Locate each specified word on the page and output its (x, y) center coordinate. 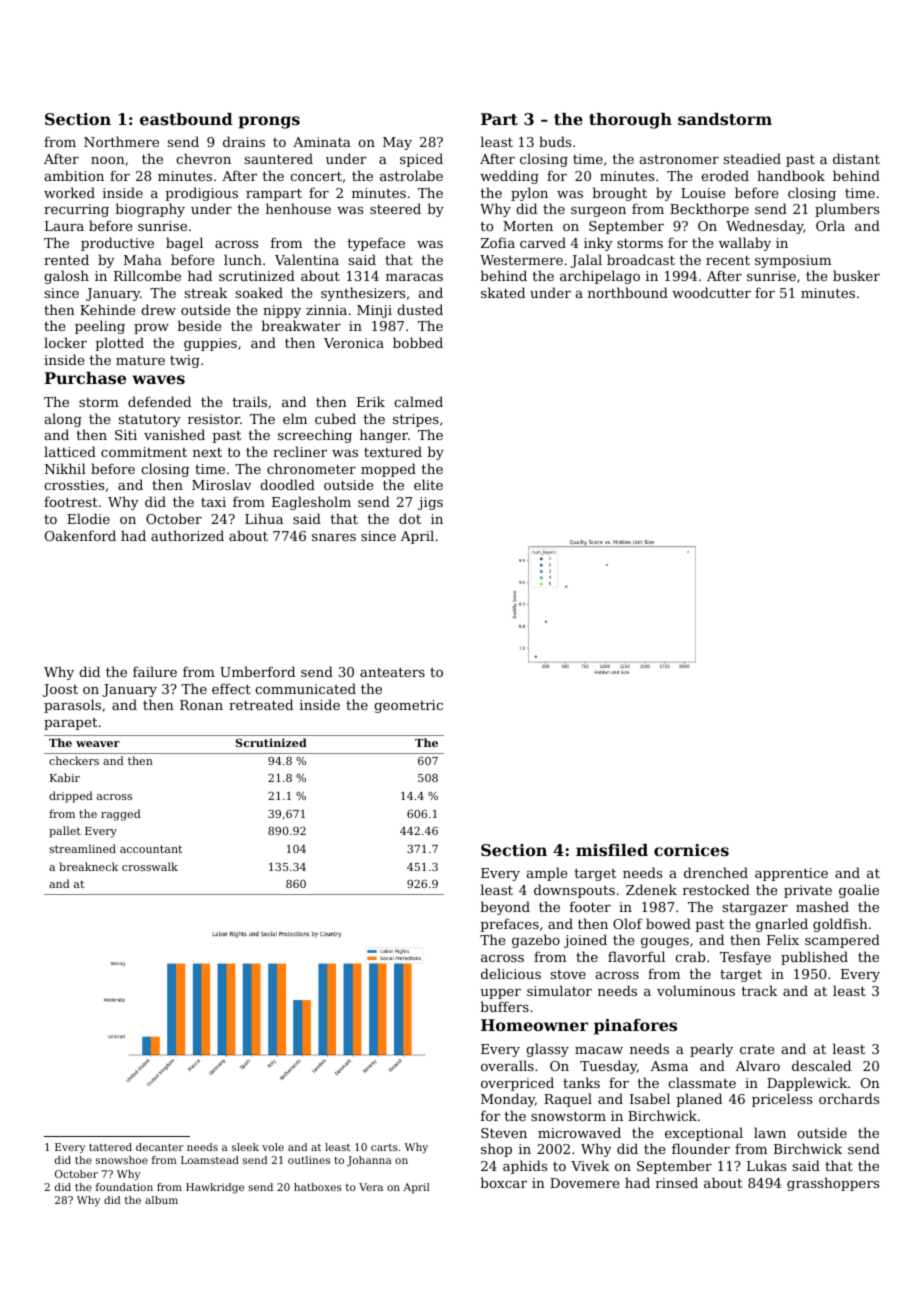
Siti (126, 435)
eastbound (186, 119)
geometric (408, 706)
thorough (630, 121)
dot (410, 518)
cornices (691, 850)
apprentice (791, 874)
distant (856, 158)
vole (273, 1147)
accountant (151, 849)
